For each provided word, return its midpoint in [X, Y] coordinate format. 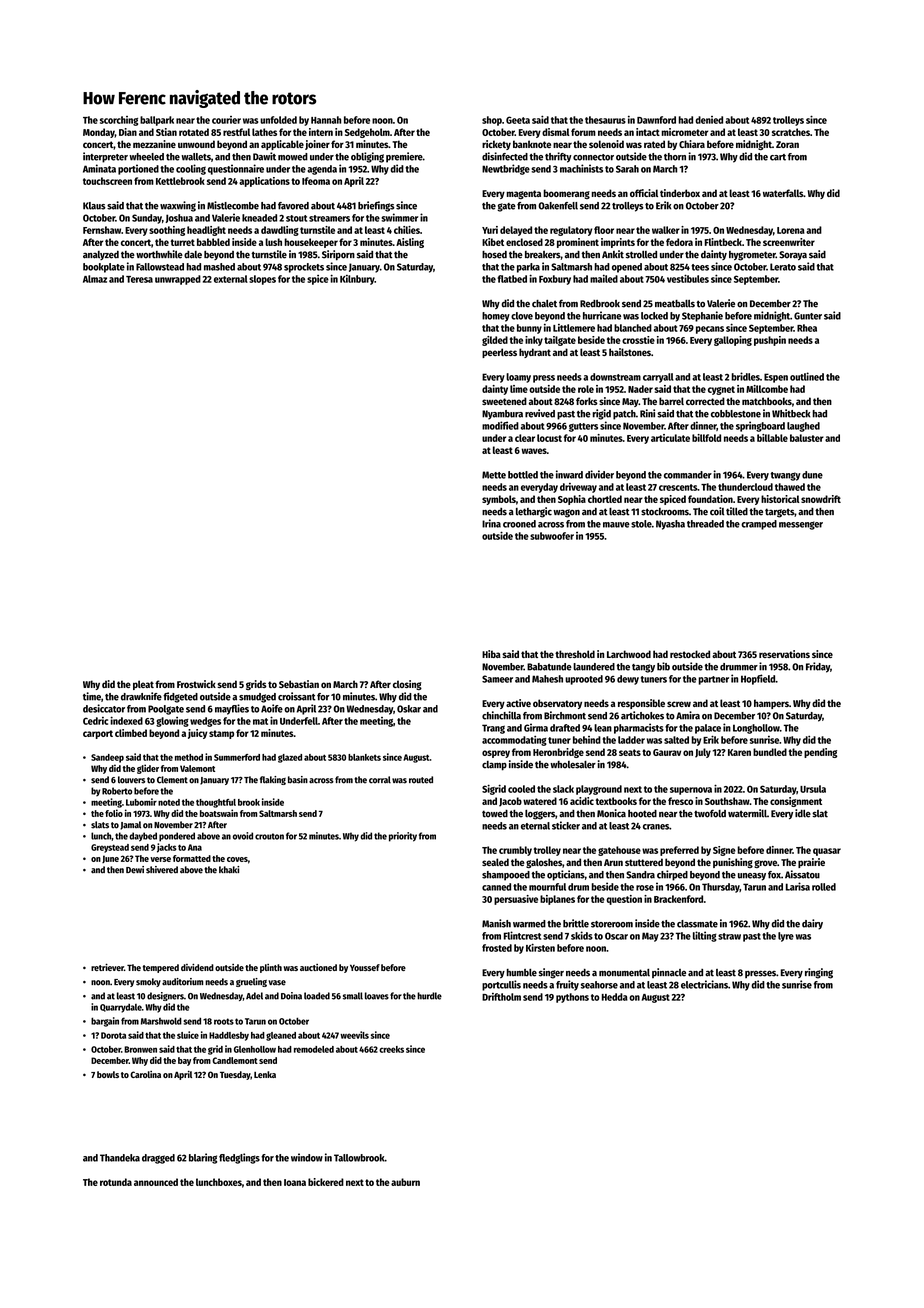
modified [500, 425]
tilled [737, 511]
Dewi [135, 870]
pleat [143, 685]
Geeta [518, 120]
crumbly [515, 851]
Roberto [117, 791]
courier [226, 120]
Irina [491, 523]
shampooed [506, 876]
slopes [262, 280]
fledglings [239, 1158]
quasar [827, 852]
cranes [656, 827]
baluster [807, 438]
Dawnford [656, 120]
